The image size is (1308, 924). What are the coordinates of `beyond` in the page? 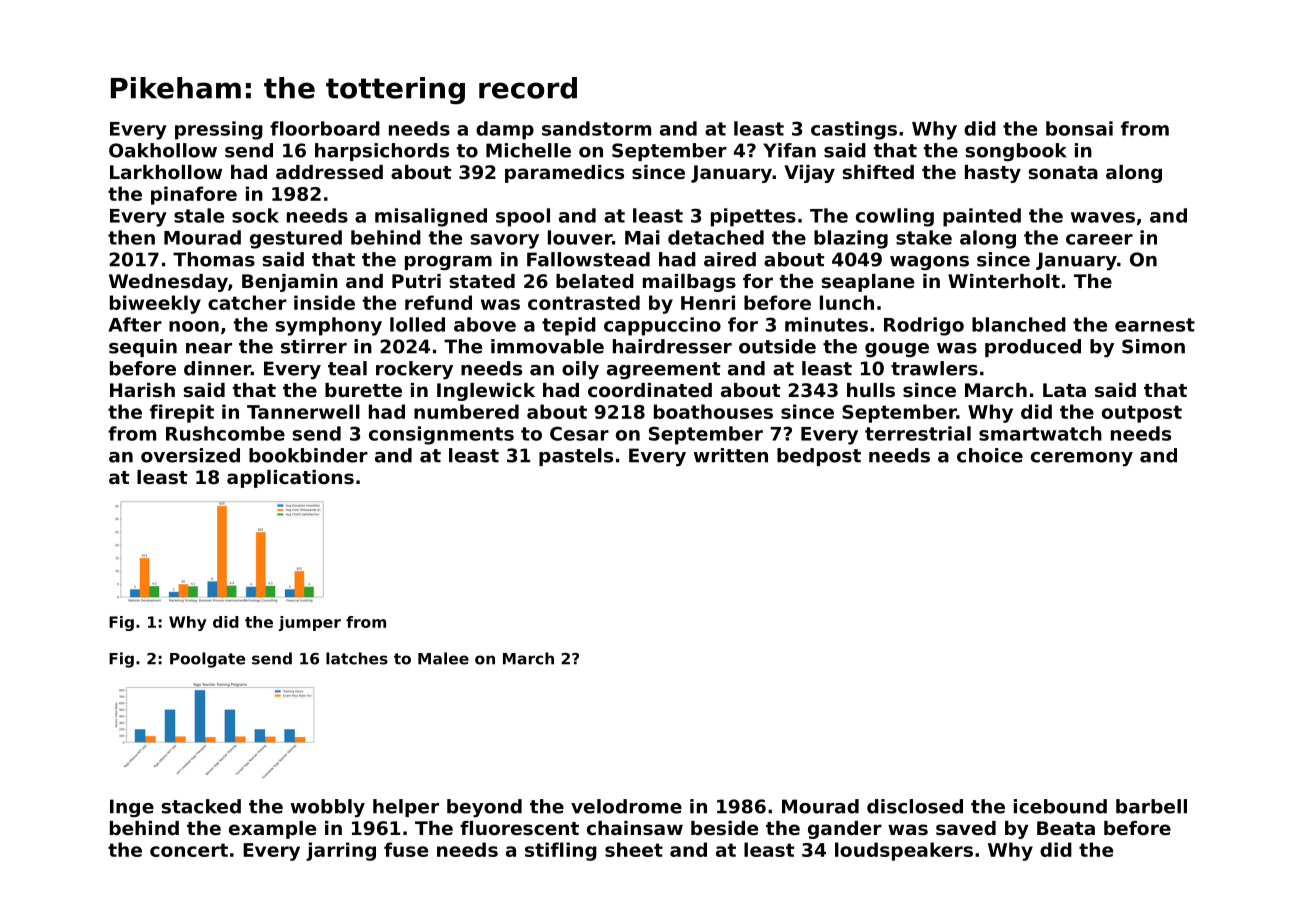 It's located at (484, 808).
